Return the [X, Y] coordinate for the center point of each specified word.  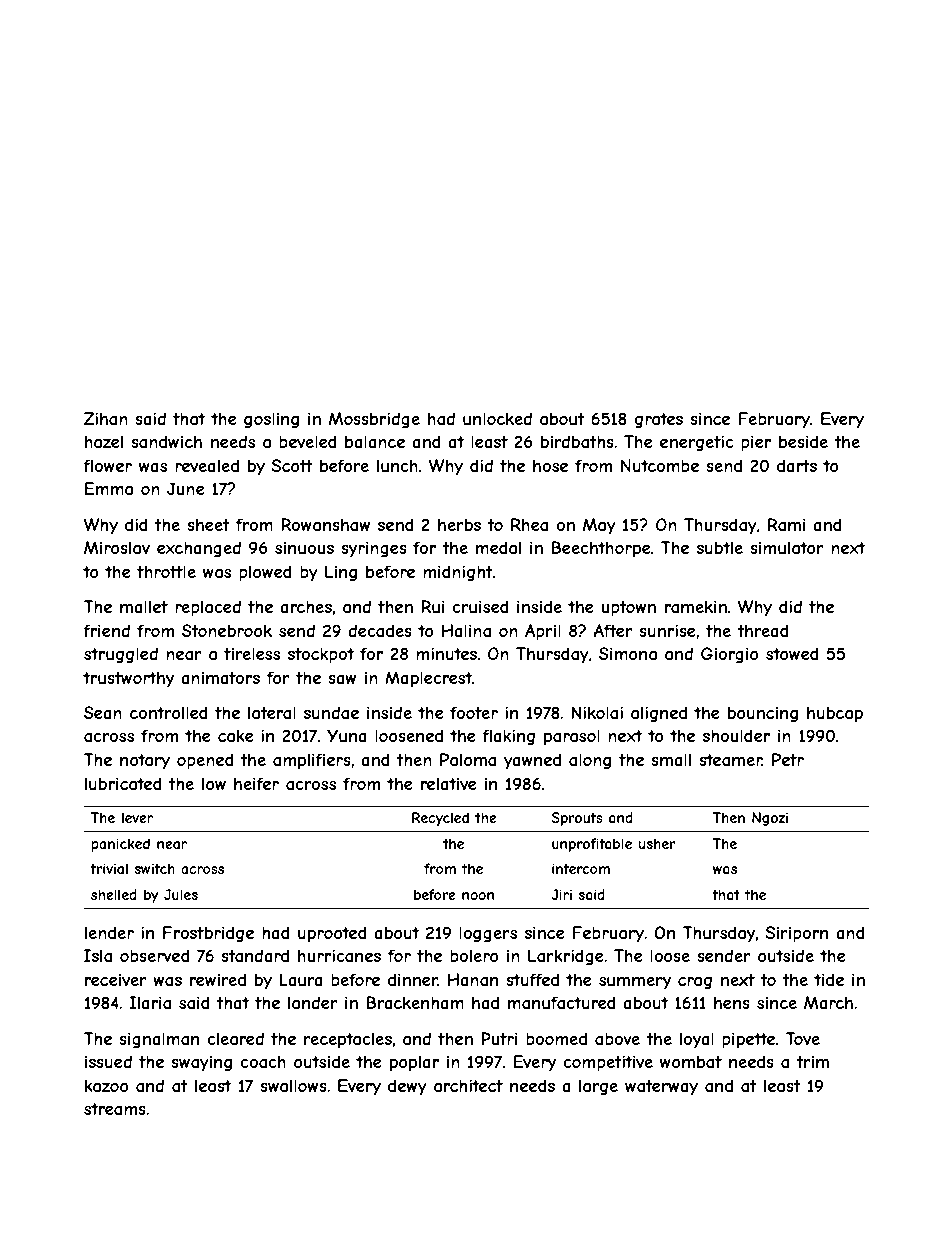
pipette [748, 1040]
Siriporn [797, 934]
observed [155, 955]
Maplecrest [428, 679]
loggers [488, 934]
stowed [792, 653]
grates [659, 421]
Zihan [106, 418]
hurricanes [339, 955]
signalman [159, 1040]
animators [220, 677]
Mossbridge [374, 420]
